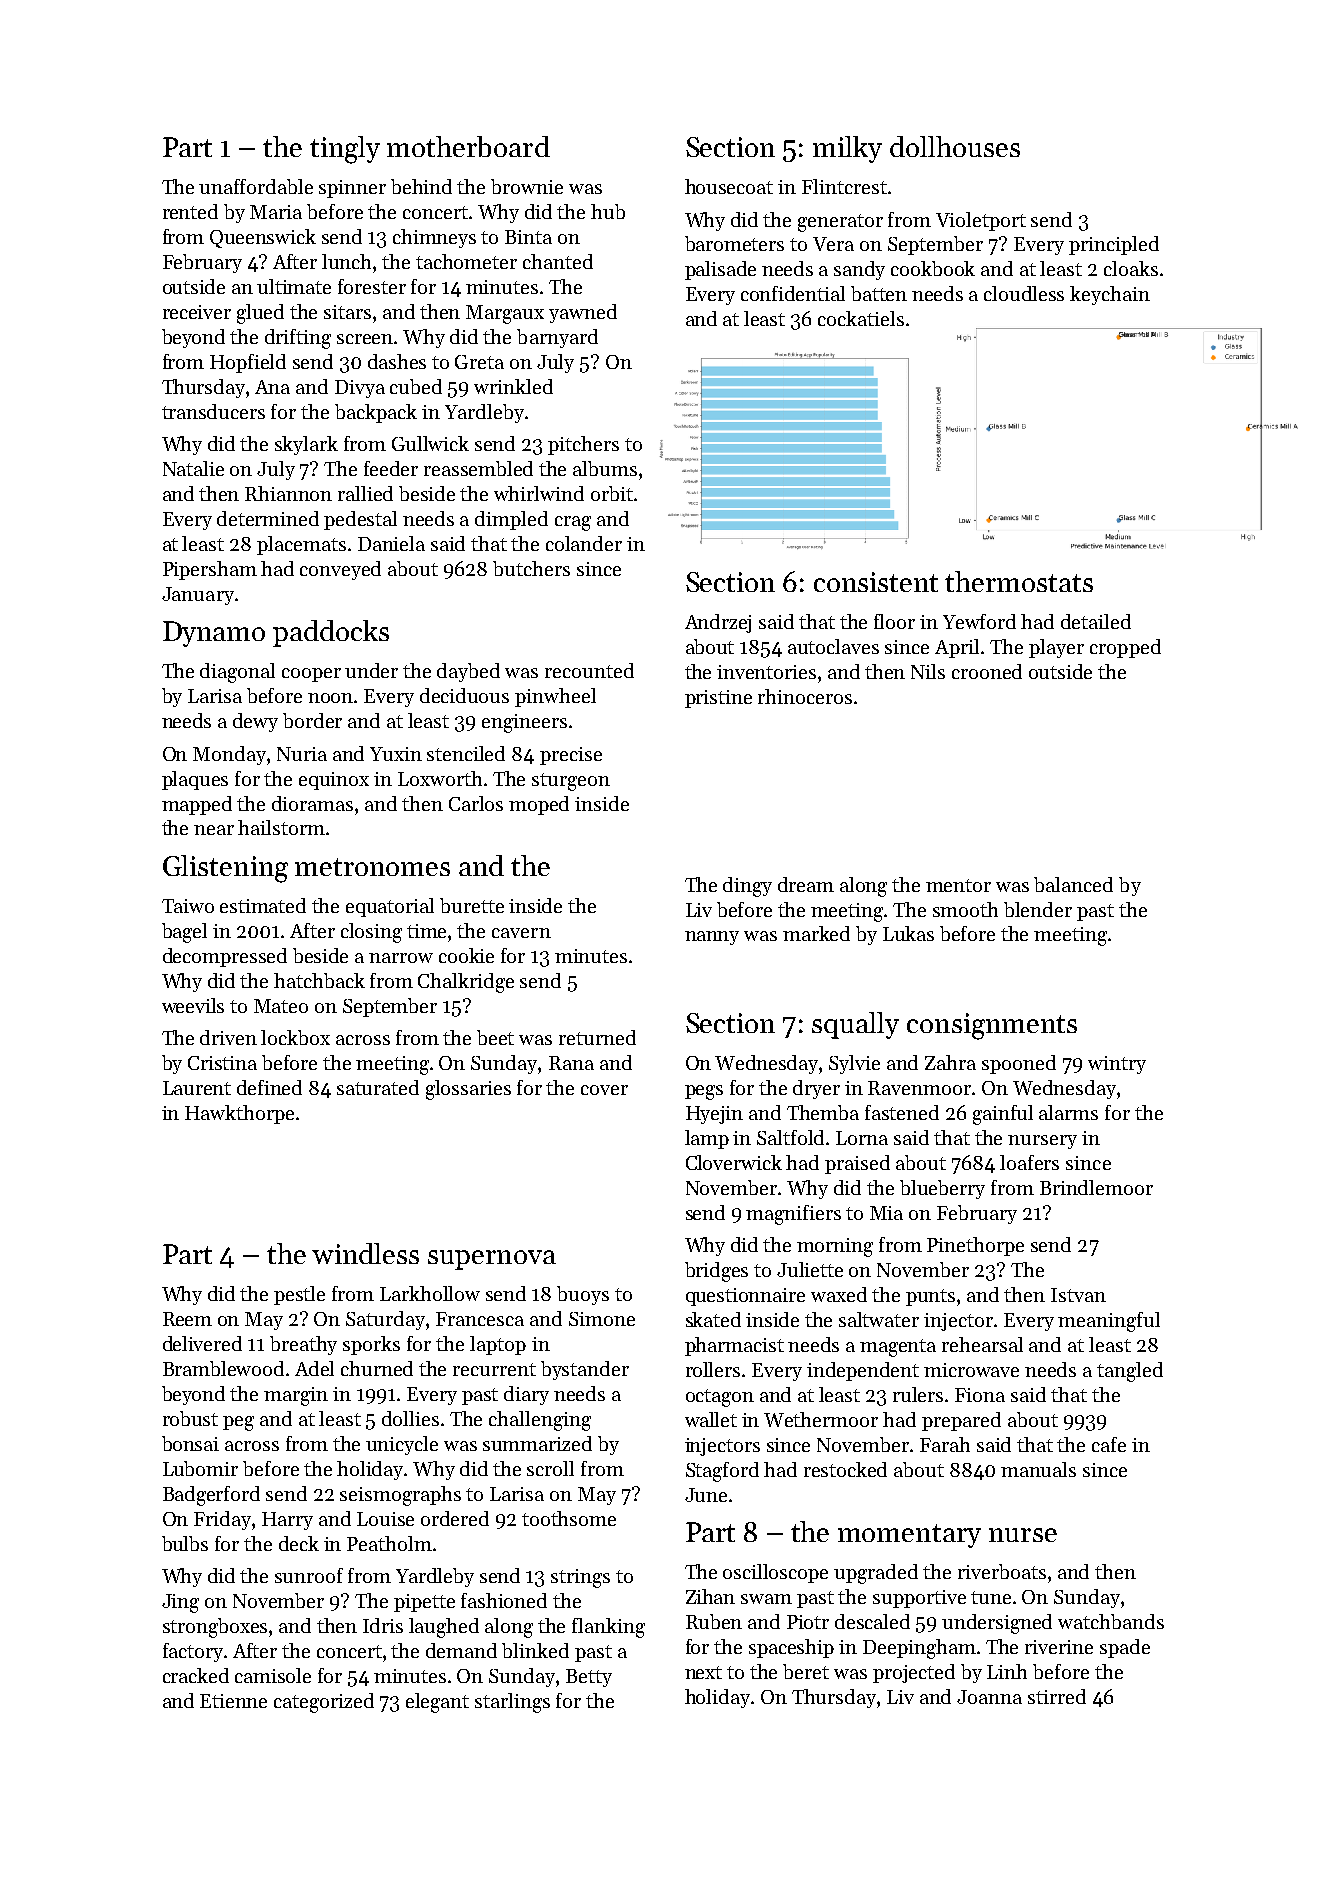 This page has width=1330, height=1882. Describe the element at coordinates (1057, 1696) in the page. I see `stirred` at that location.
